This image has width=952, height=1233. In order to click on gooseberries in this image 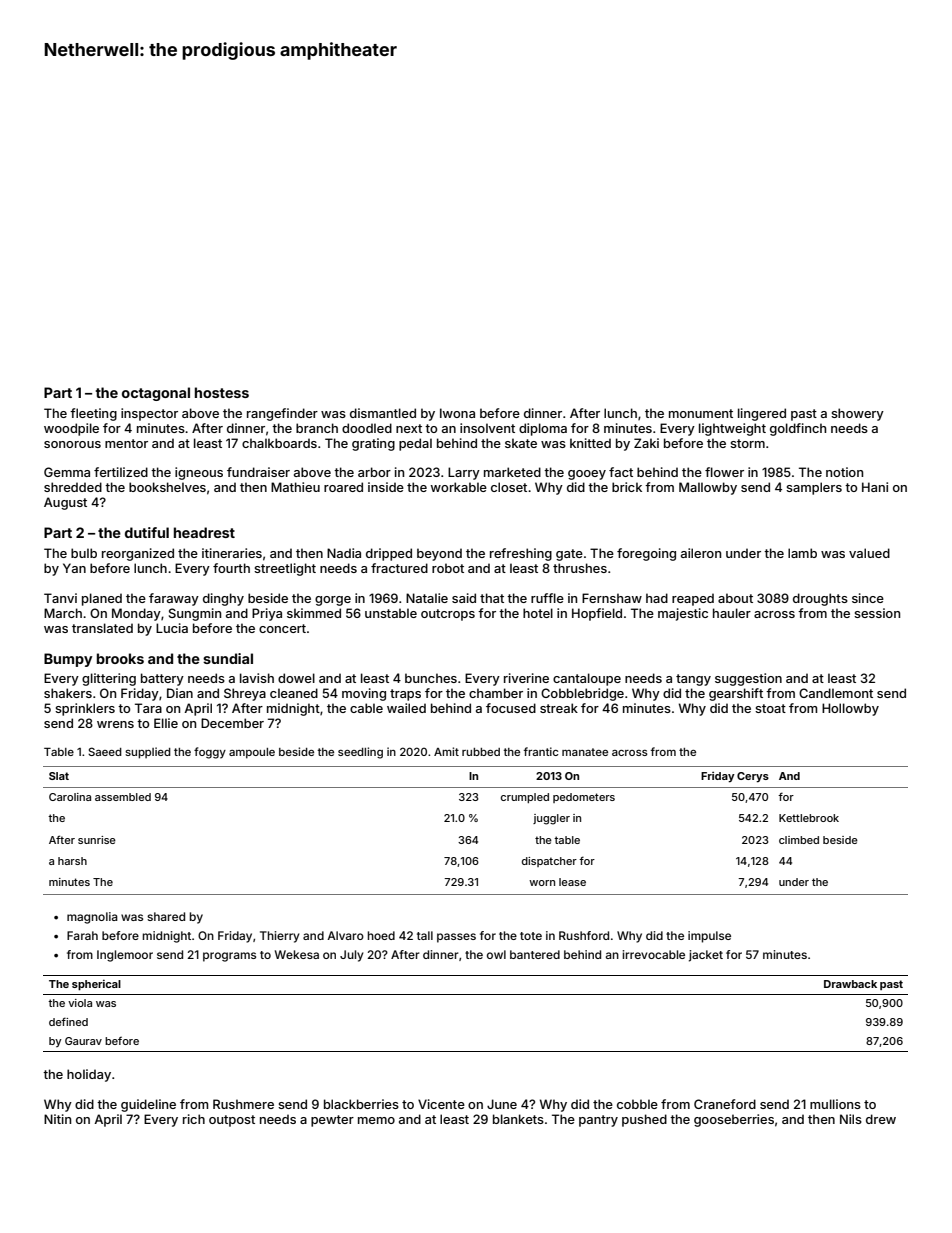, I will do `click(734, 1120)`.
